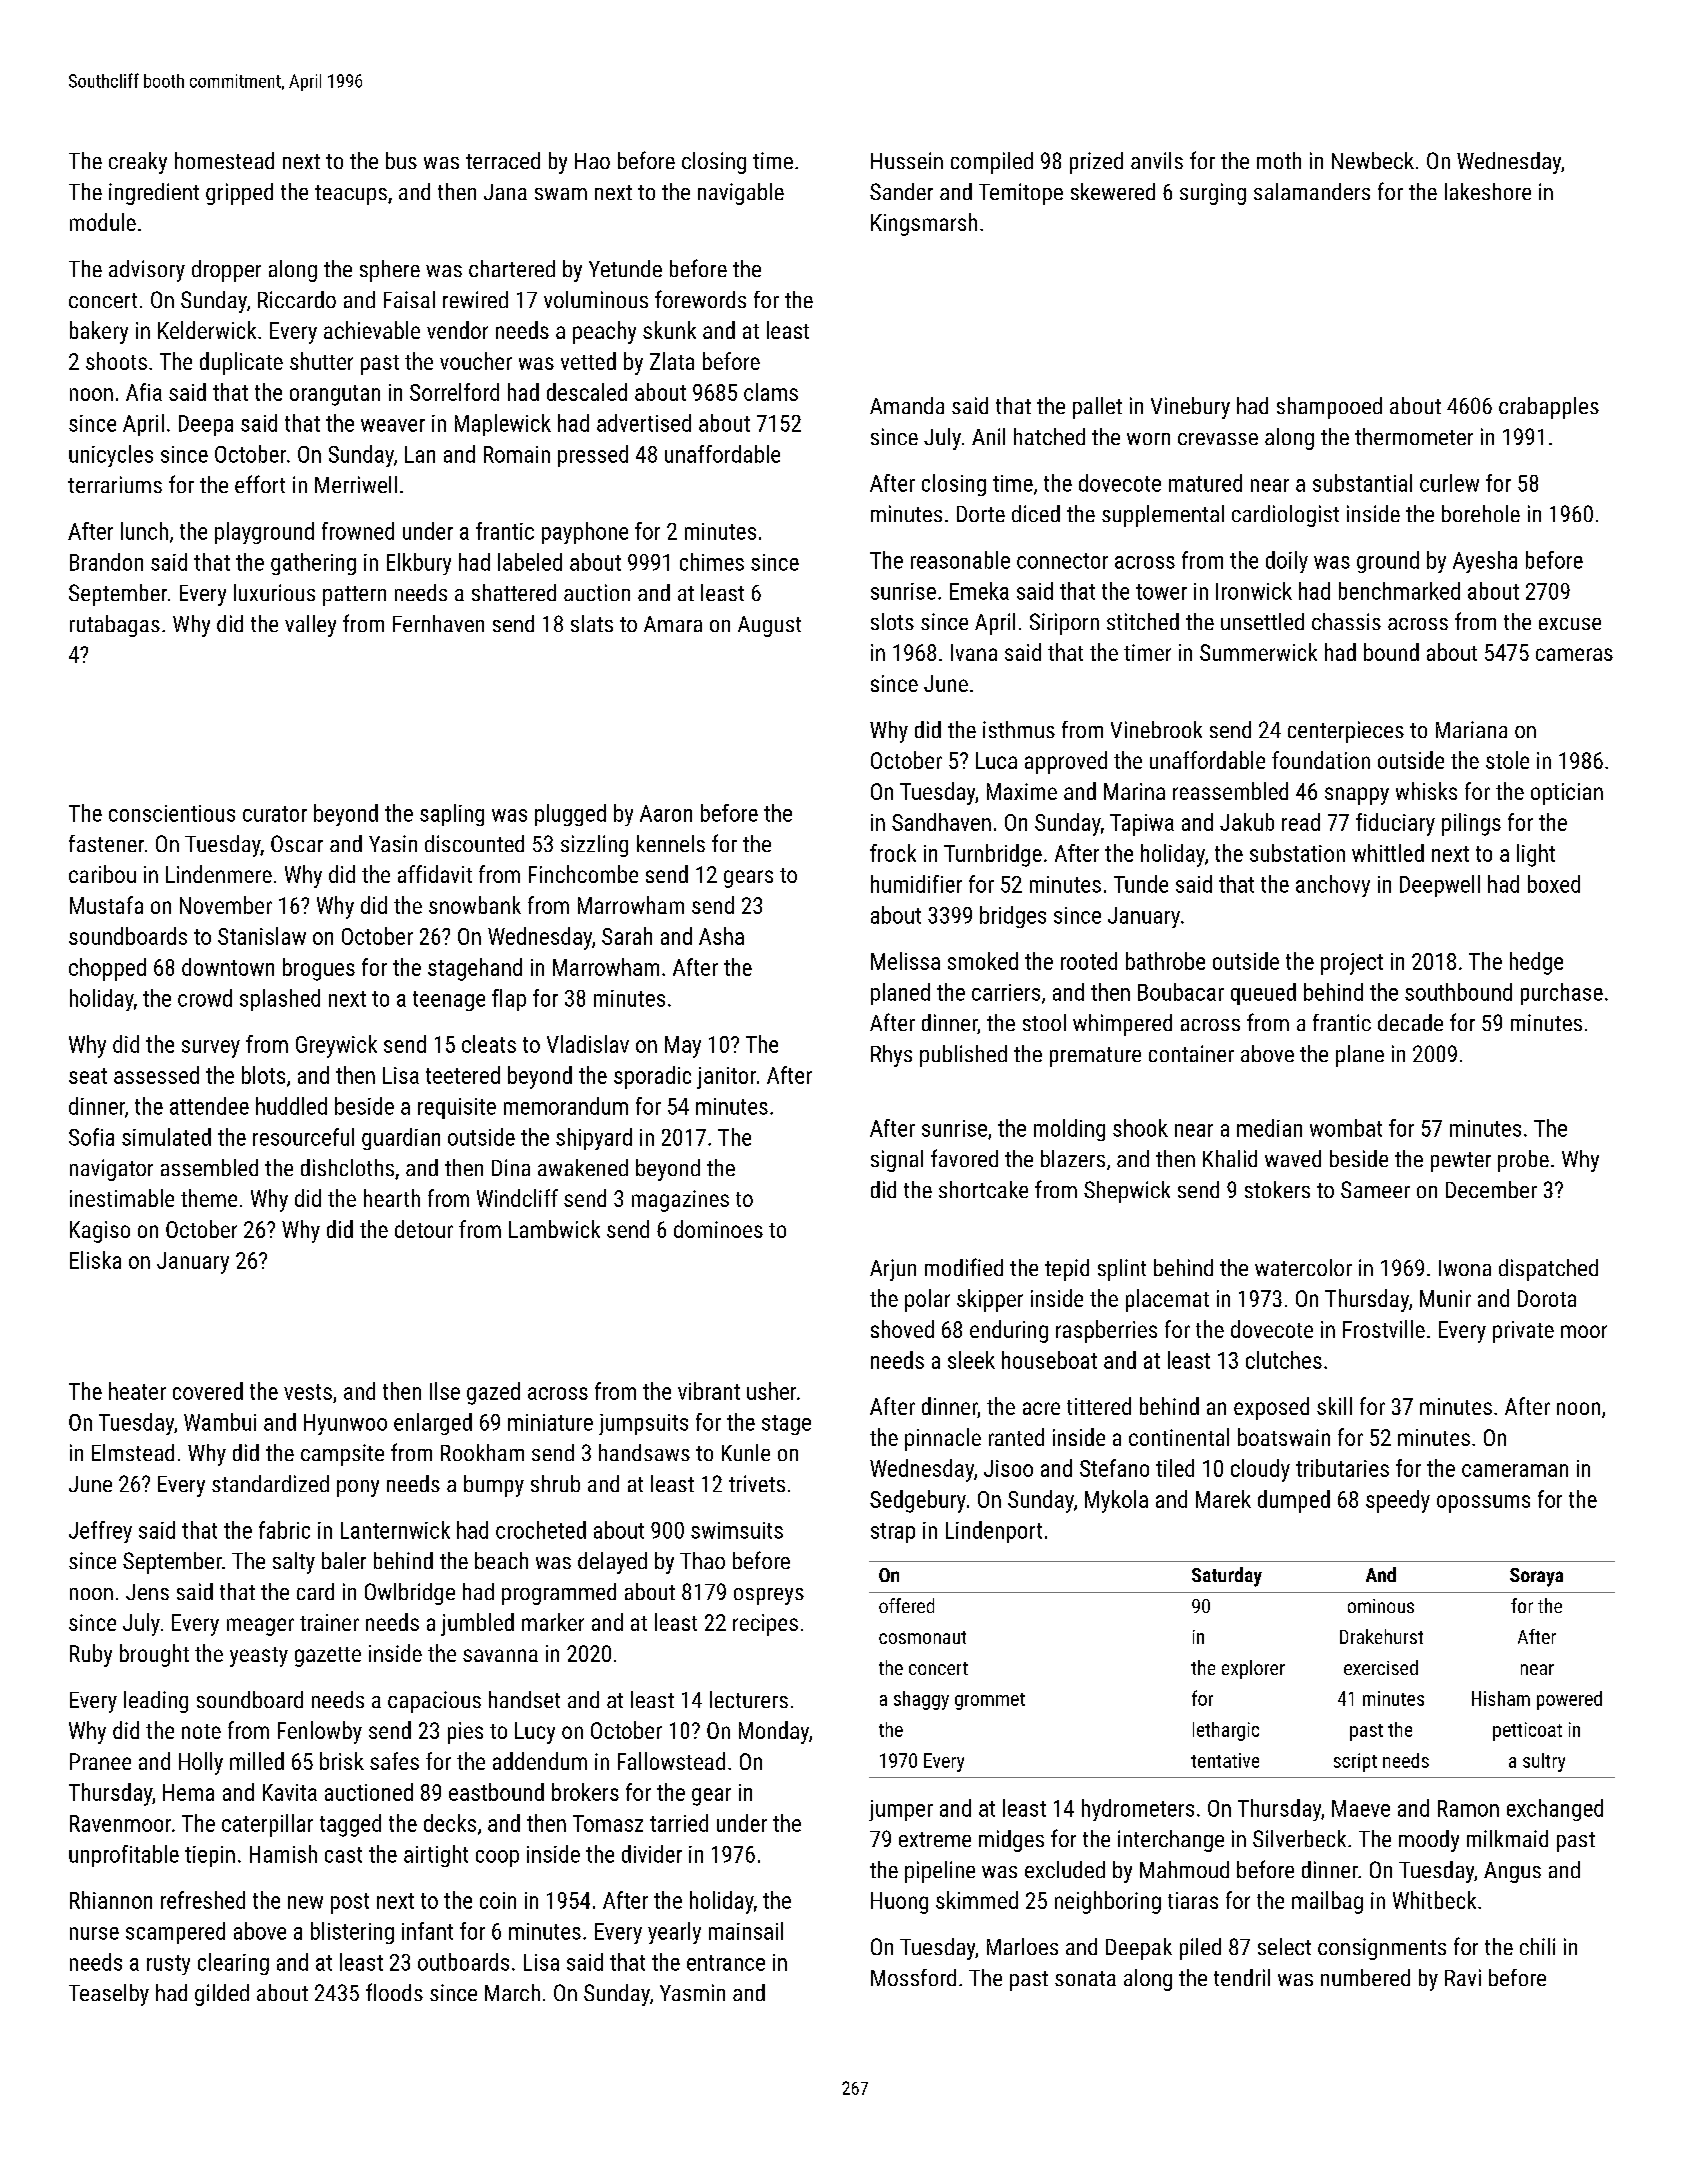 This screenshot has height=2178, width=1683. What do you see at coordinates (669, 330) in the screenshot?
I see `skunk` at bounding box center [669, 330].
